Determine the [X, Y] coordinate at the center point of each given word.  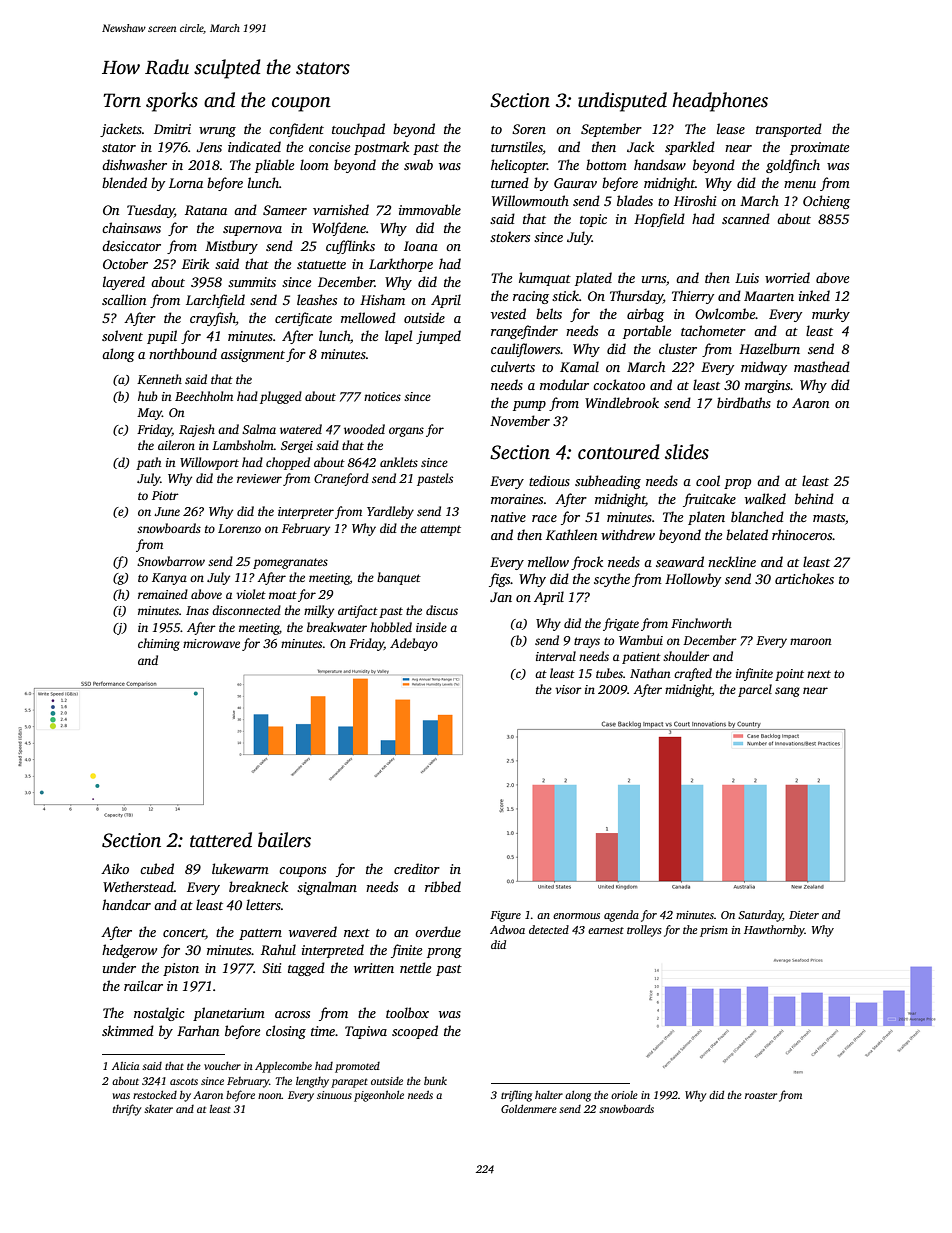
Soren [529, 129]
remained [163, 594]
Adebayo [414, 644]
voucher [222, 1065]
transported [789, 130]
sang [787, 692]
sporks [172, 102]
